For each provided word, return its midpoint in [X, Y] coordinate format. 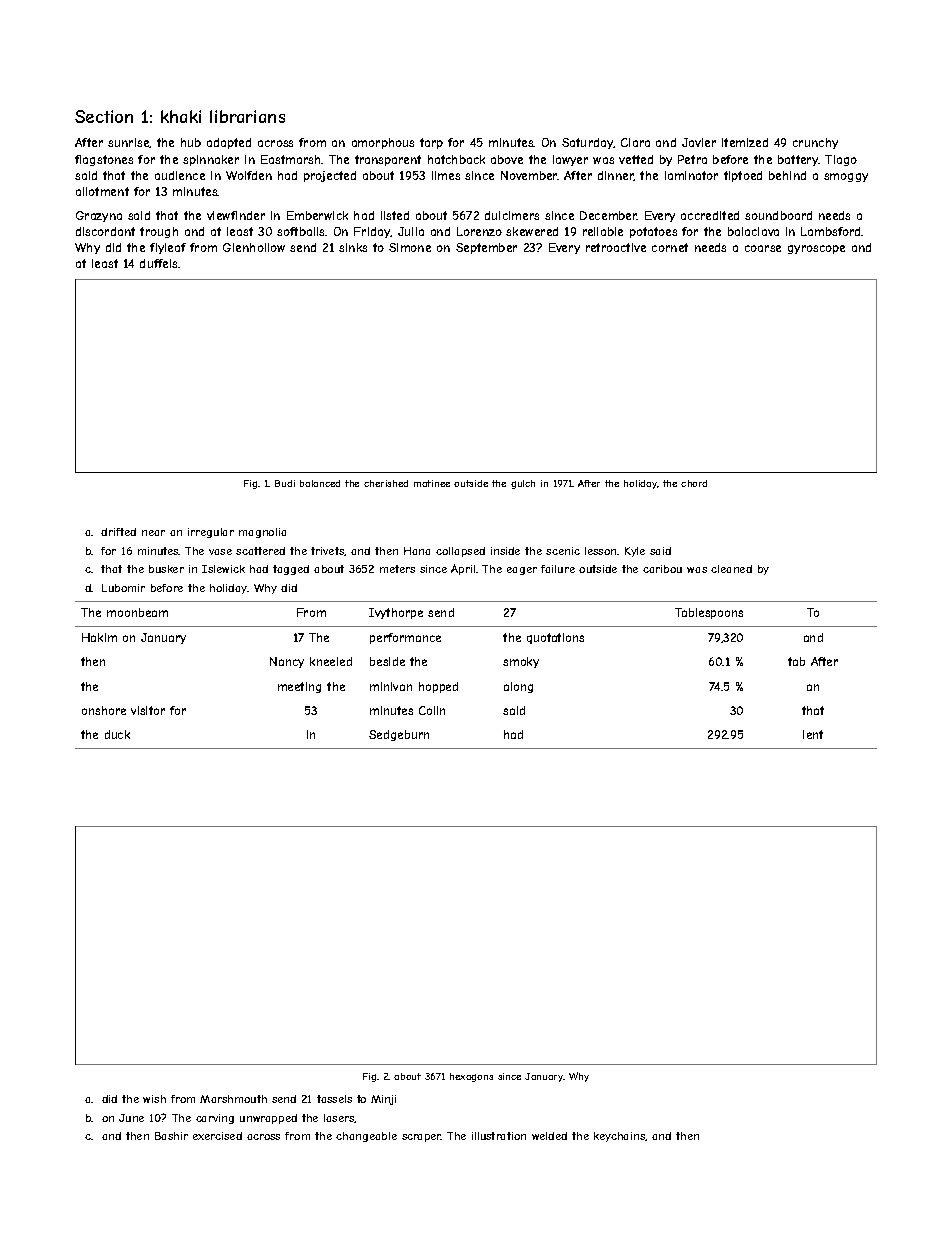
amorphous [383, 143]
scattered [260, 551]
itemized [745, 142]
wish [154, 1099]
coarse [763, 248]
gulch [523, 484]
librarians [247, 116]
